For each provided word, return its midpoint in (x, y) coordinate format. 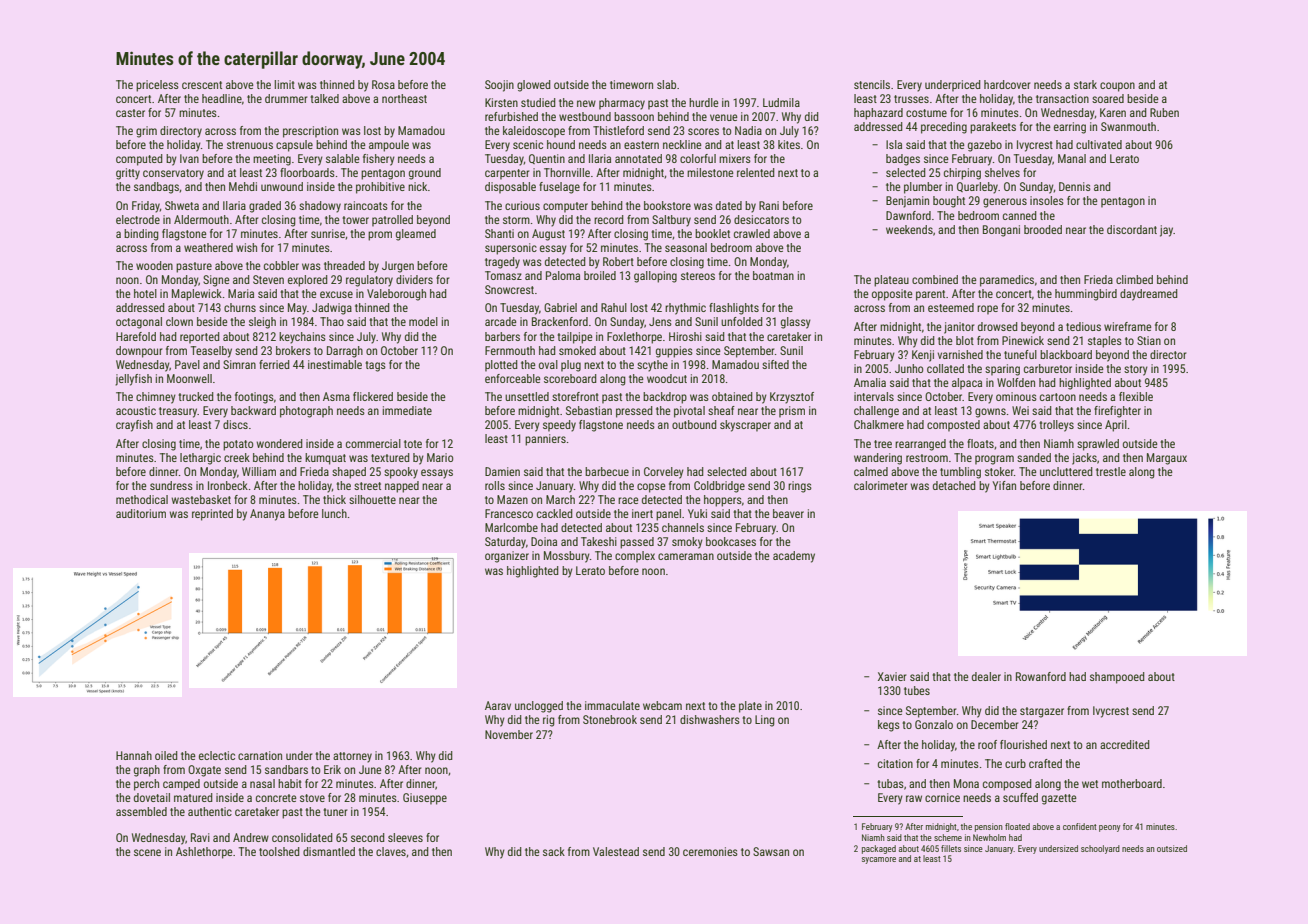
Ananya (267, 515)
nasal (262, 783)
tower (355, 220)
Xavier (892, 676)
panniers (545, 440)
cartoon (1058, 397)
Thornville (567, 172)
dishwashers (710, 719)
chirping (962, 174)
